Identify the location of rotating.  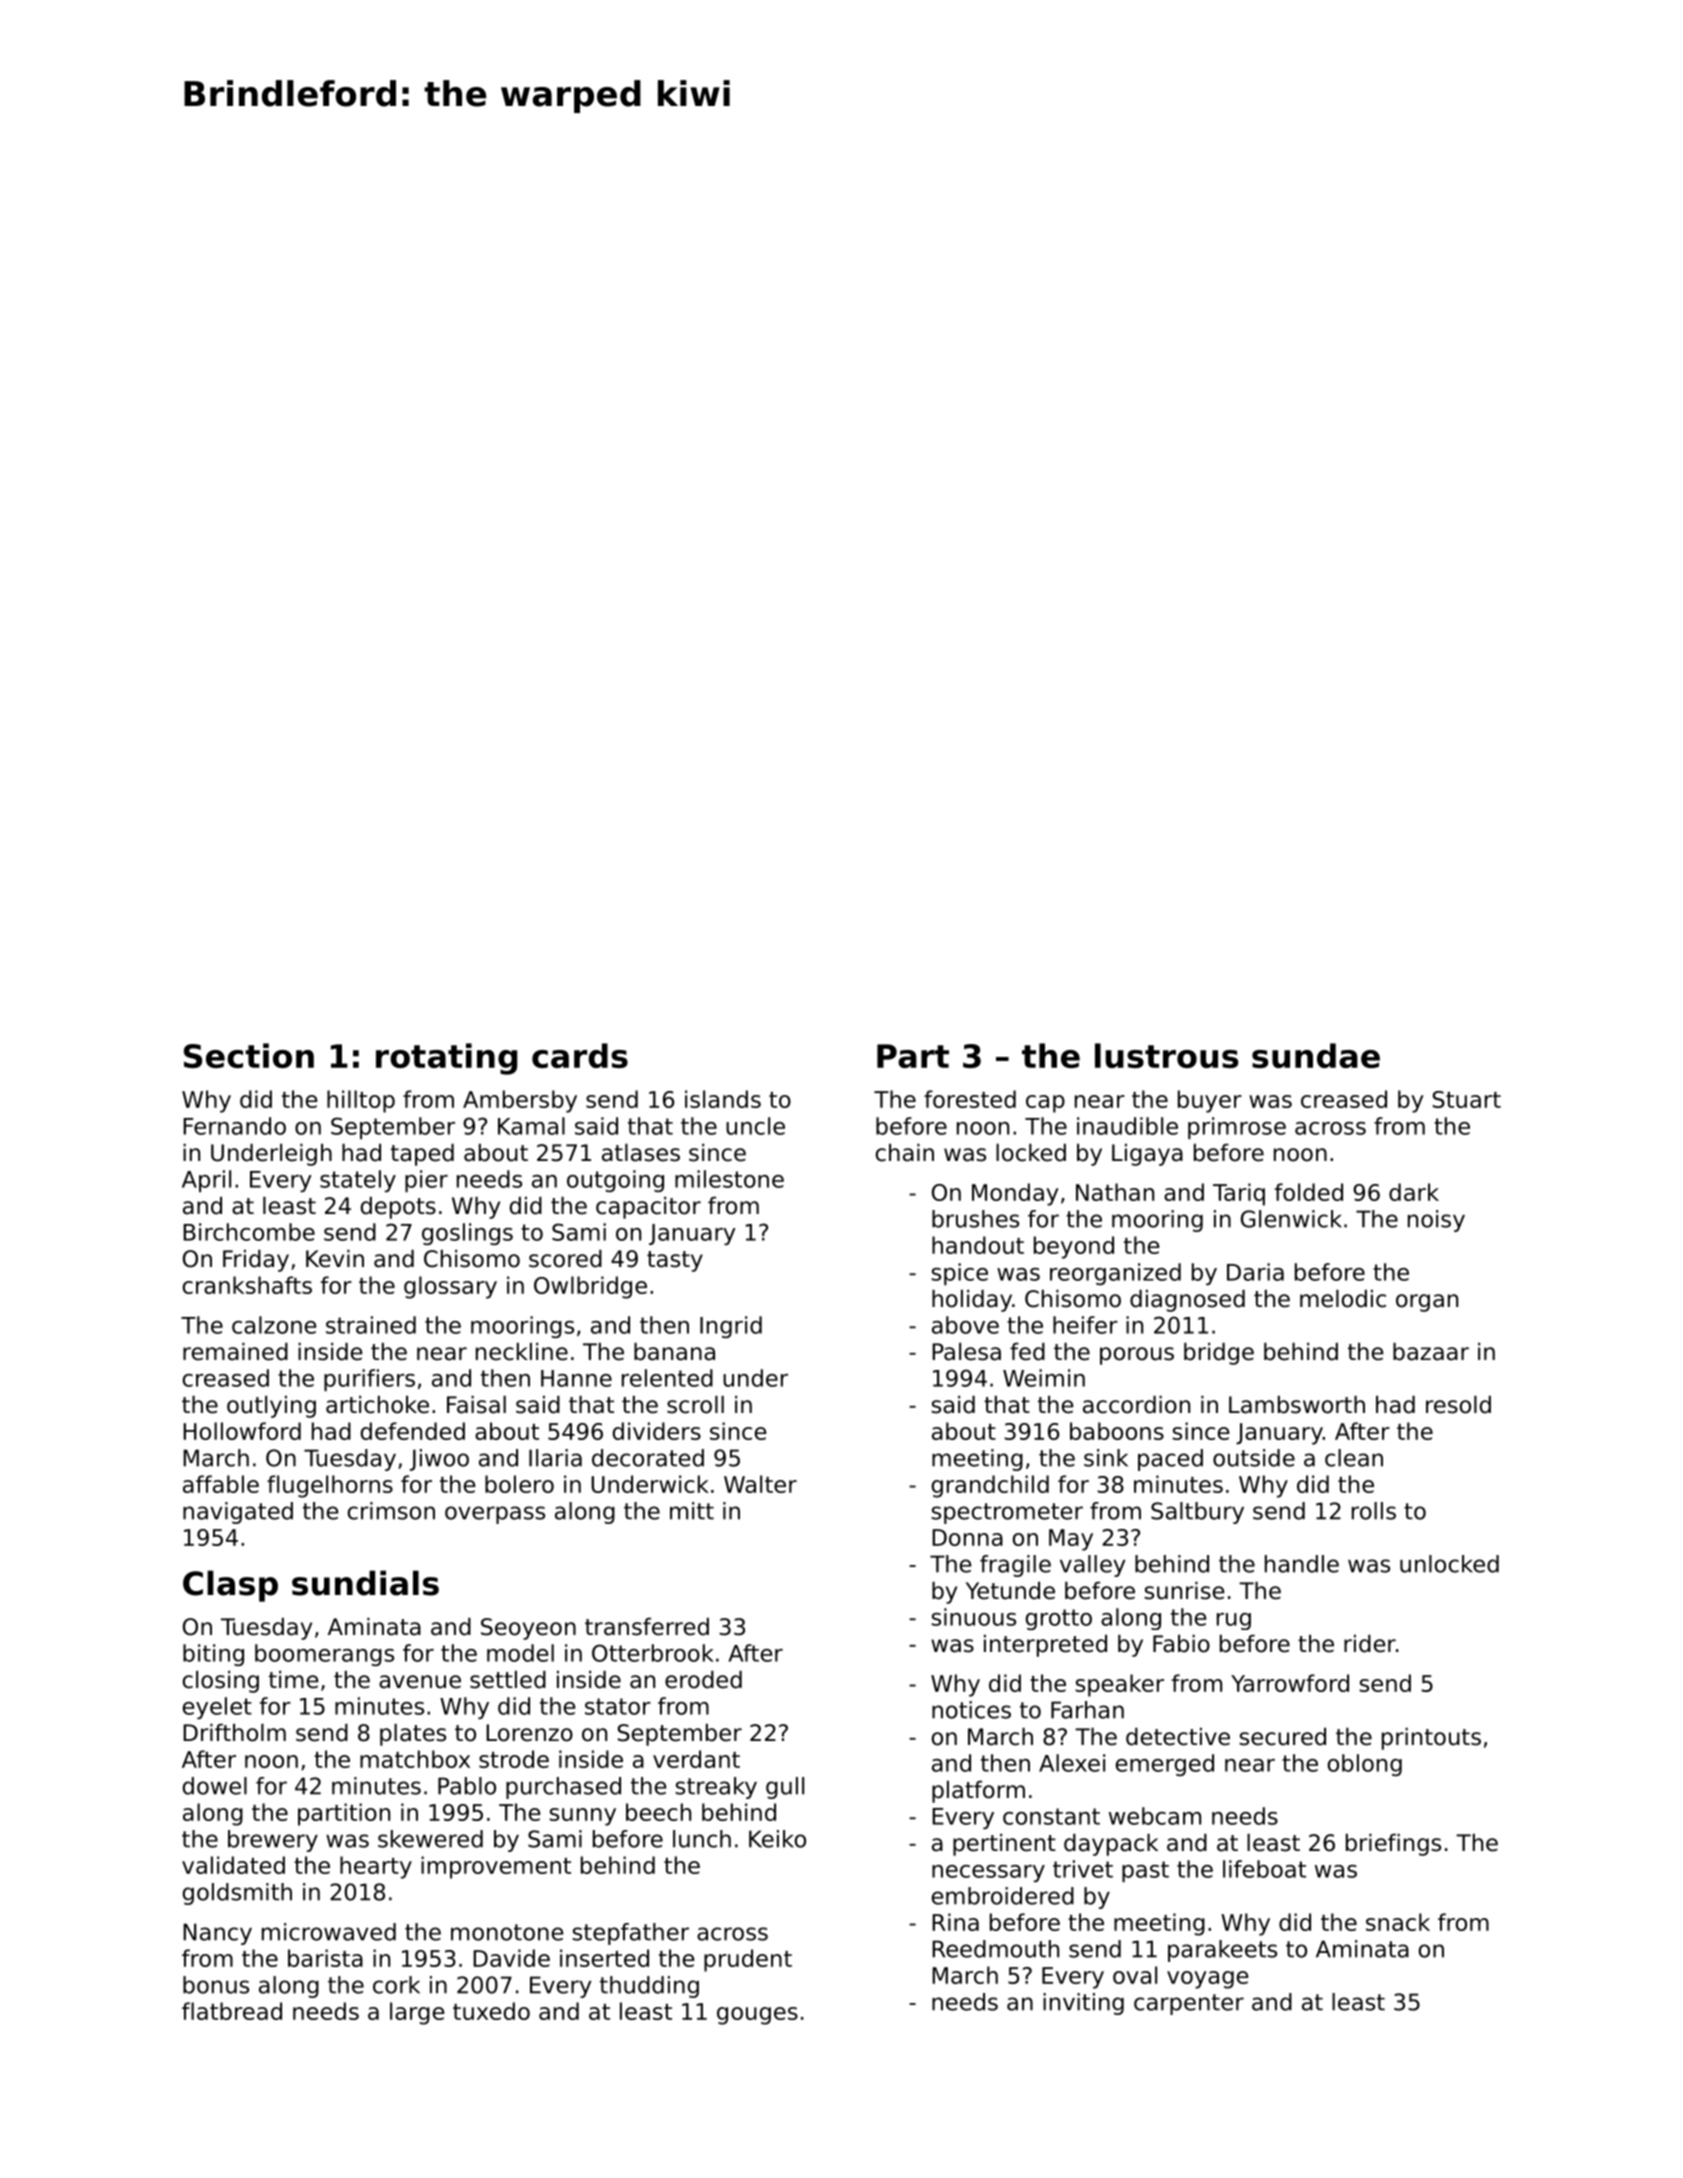
(446, 1059).
